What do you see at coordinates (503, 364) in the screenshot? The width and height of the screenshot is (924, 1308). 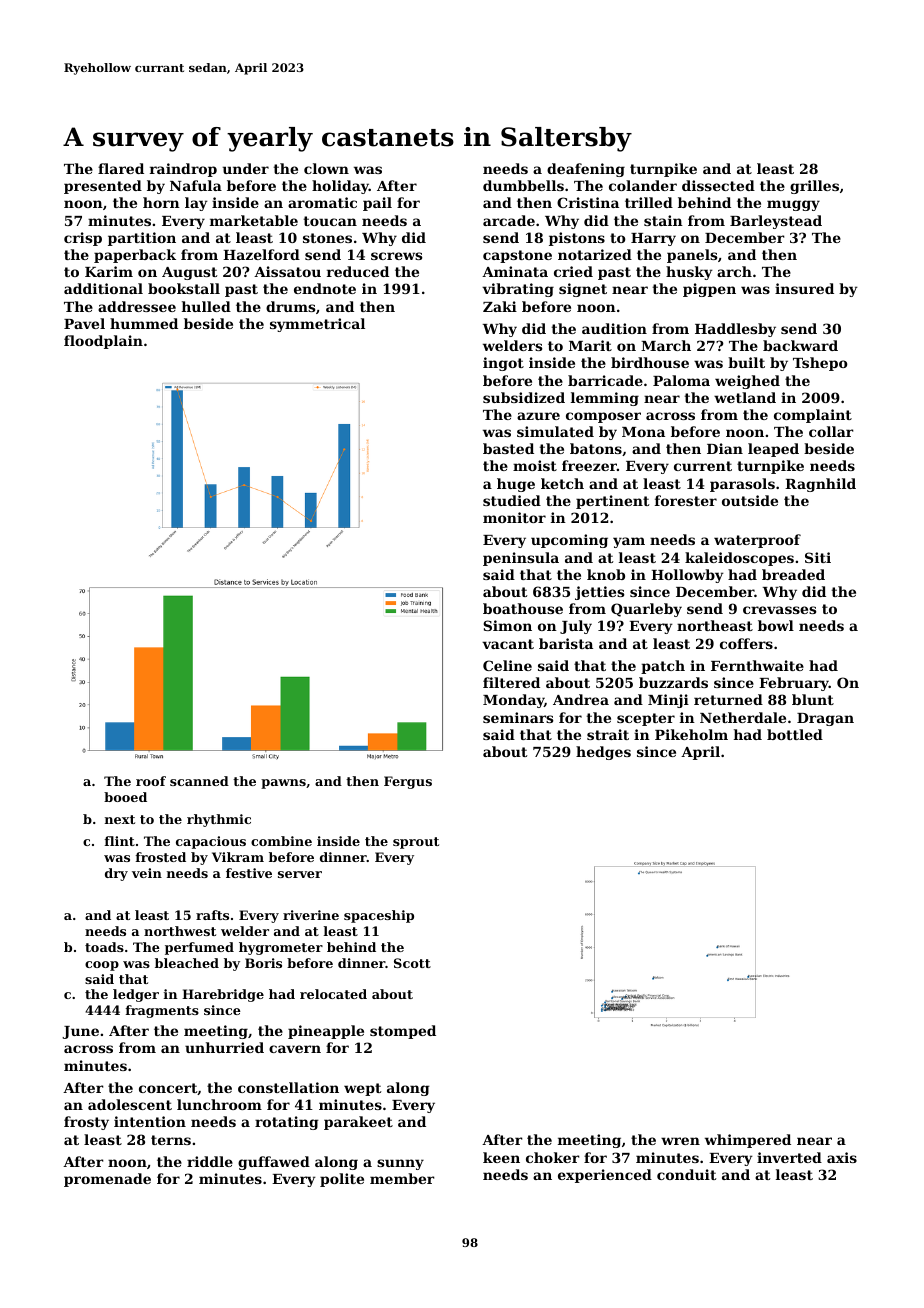 I see `ingot` at bounding box center [503, 364].
